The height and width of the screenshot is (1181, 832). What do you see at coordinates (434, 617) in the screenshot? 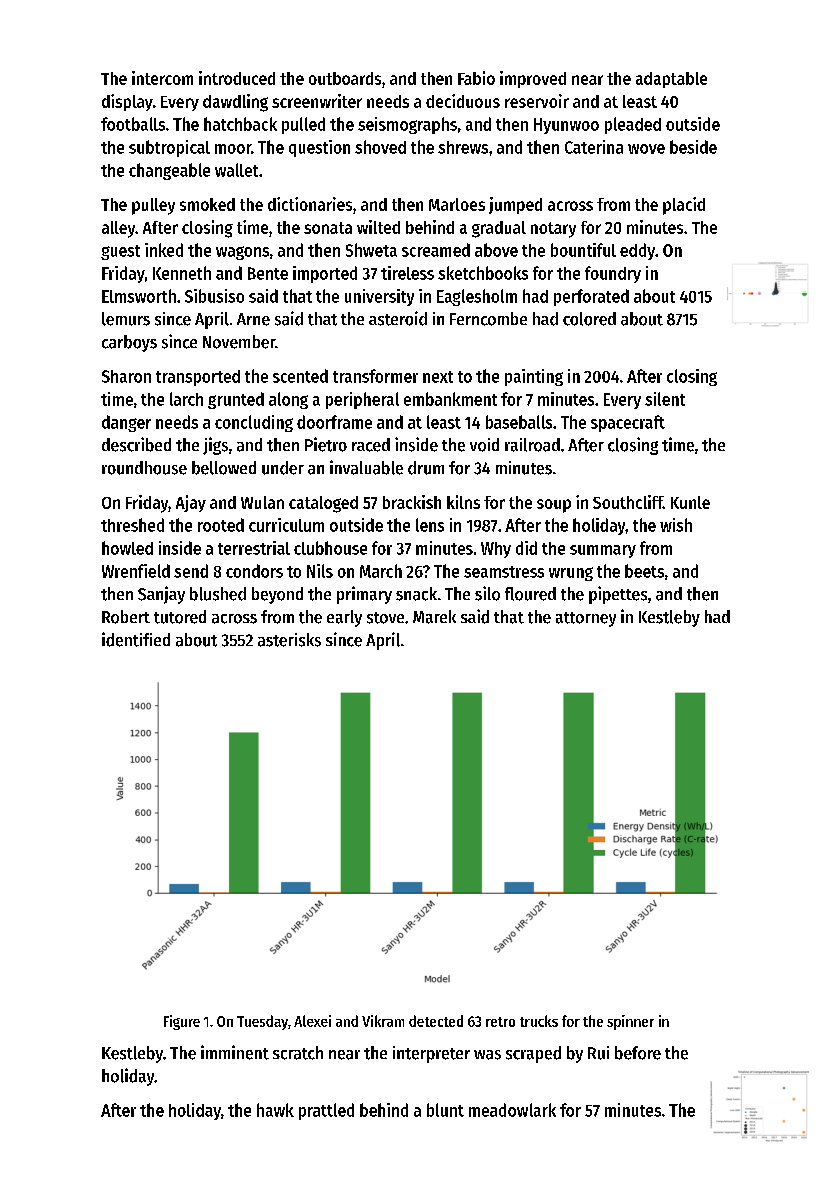
I see `Marek` at bounding box center [434, 617].
